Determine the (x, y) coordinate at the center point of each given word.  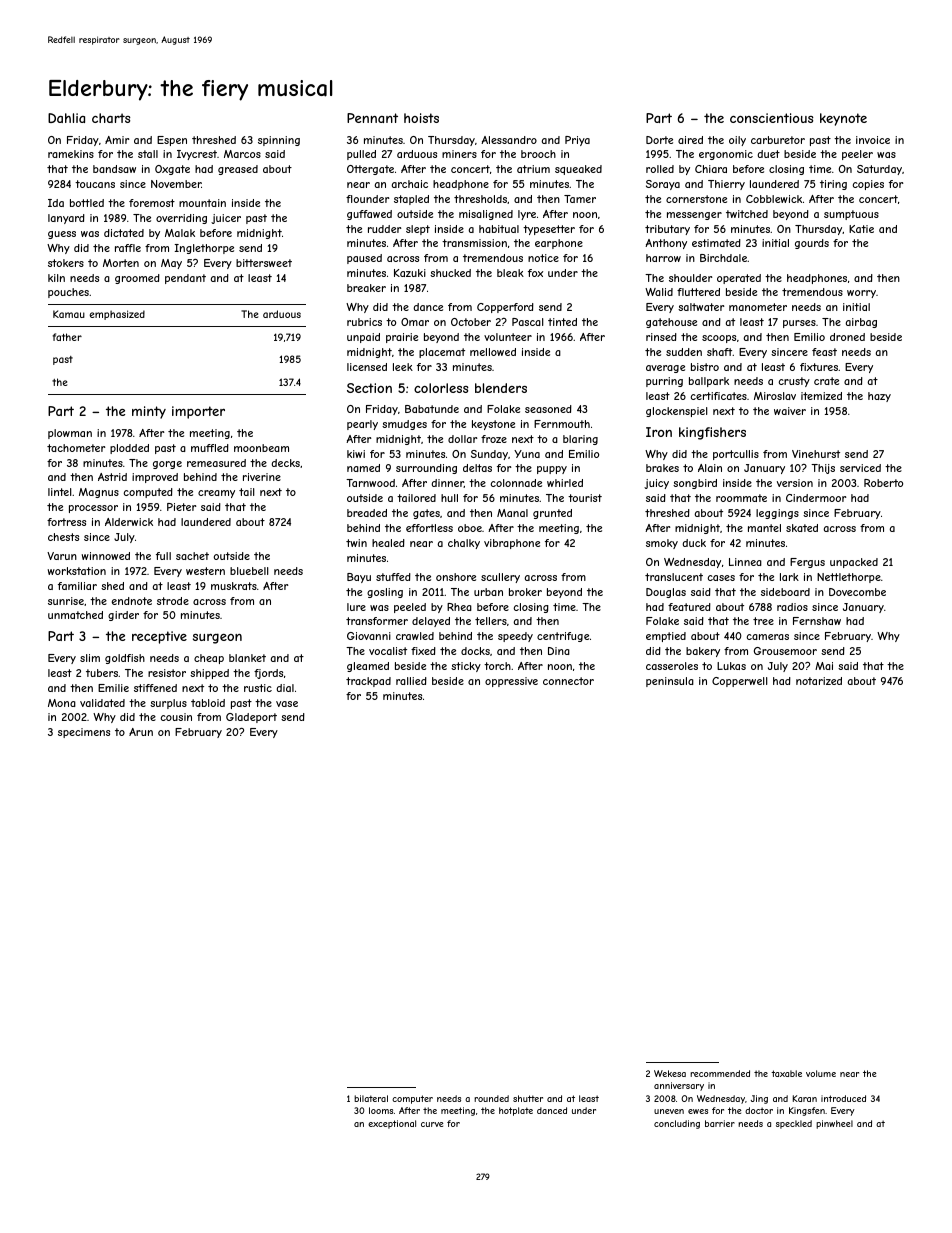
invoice (873, 140)
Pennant (372, 118)
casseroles (672, 666)
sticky (466, 667)
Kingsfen (807, 1111)
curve (432, 1124)
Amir (117, 140)
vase (287, 704)
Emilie (113, 688)
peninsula (670, 682)
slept (418, 230)
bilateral (371, 1098)
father (67, 337)
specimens (84, 733)
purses (799, 324)
